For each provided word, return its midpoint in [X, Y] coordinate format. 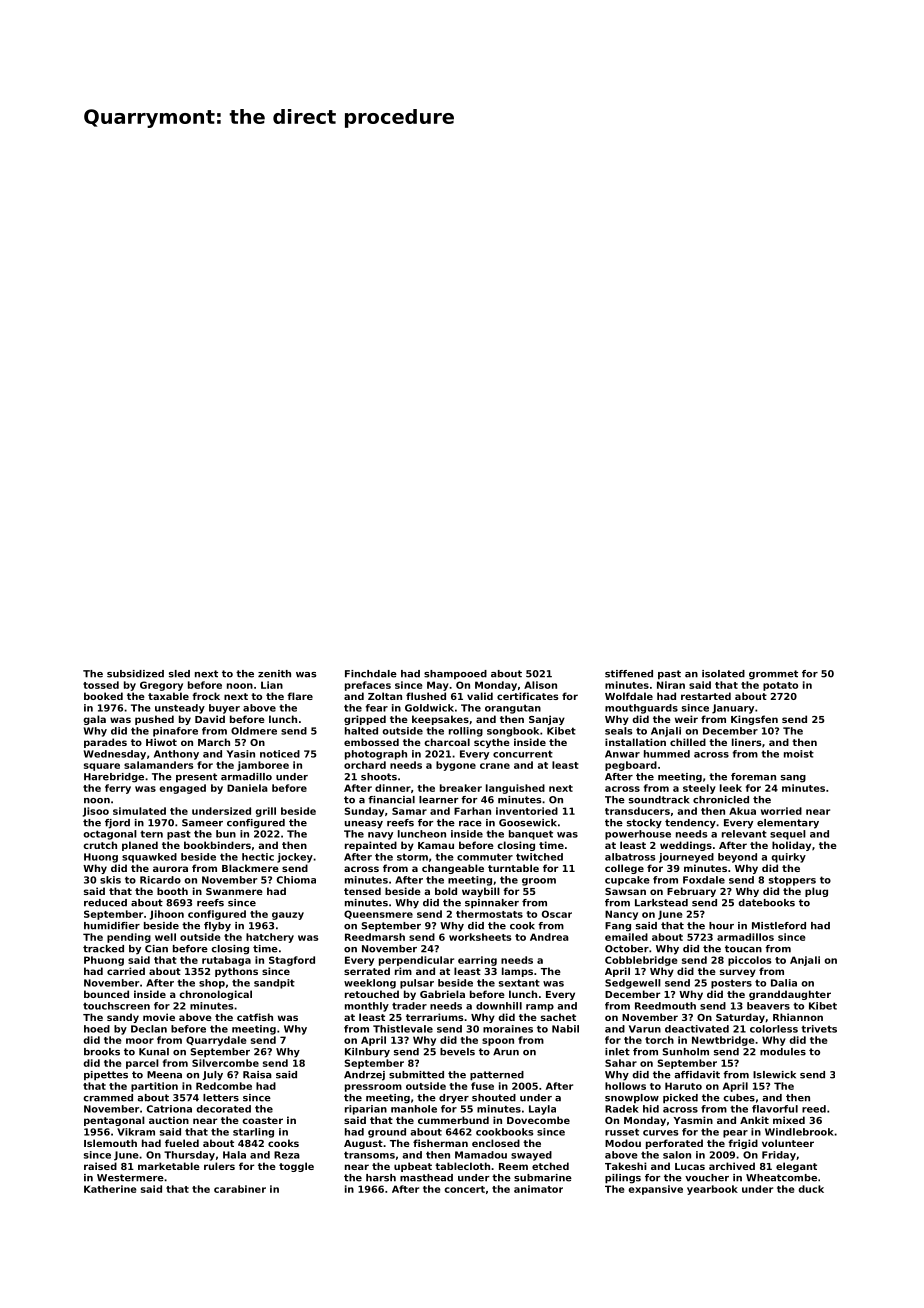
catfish [255, 1017]
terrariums [435, 1017]
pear [735, 1134]
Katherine [110, 1189]
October [627, 949]
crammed [108, 1098]
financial [391, 800]
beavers [768, 1006]
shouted [494, 1098]
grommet [773, 675]
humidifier [112, 926]
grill [266, 812]
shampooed [455, 674]
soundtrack [659, 800]
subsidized [135, 674]
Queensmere [378, 914]
